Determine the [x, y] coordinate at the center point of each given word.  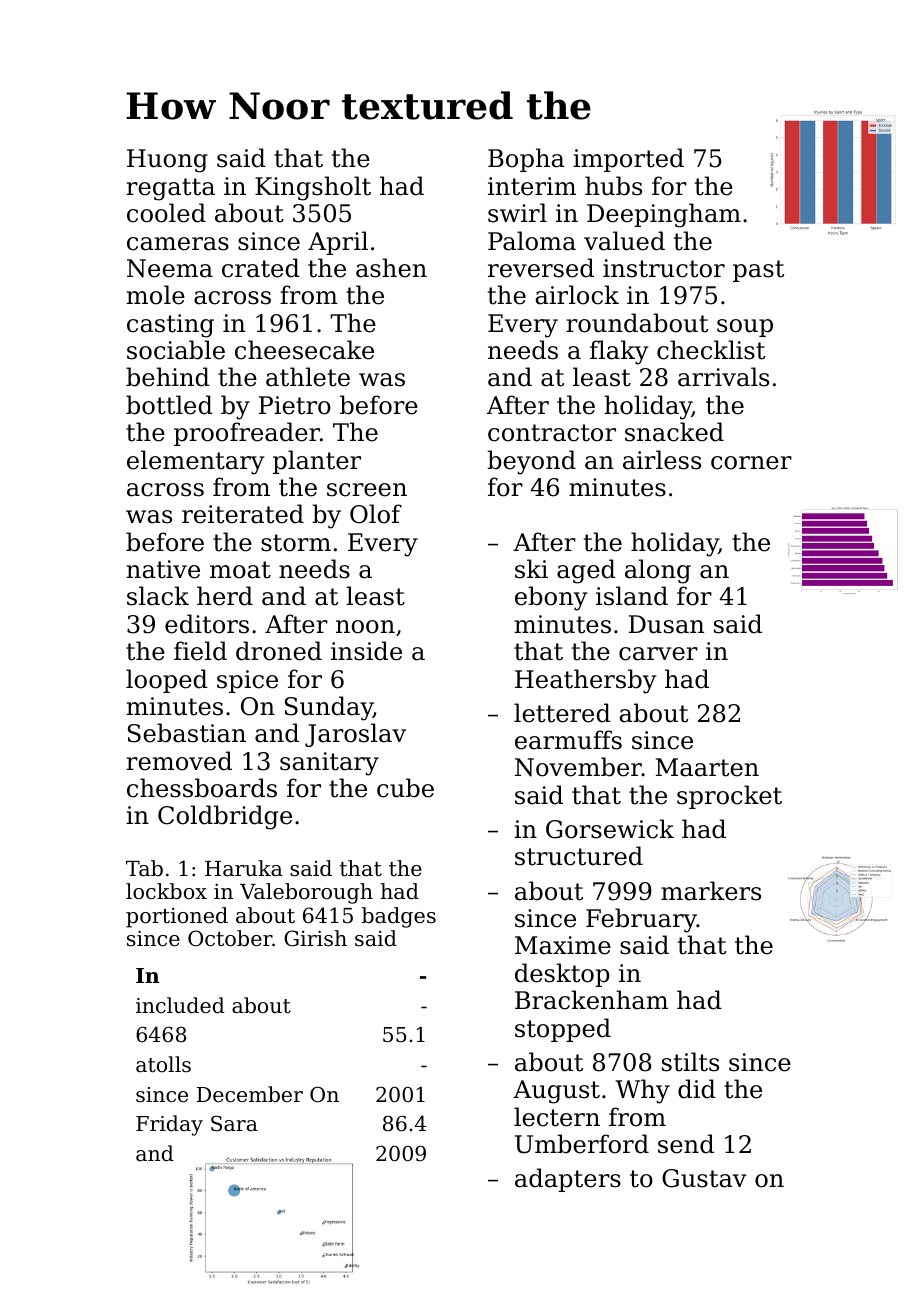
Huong [167, 161]
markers [711, 891]
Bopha [526, 160]
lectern [557, 1117]
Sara [234, 1123]
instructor [664, 268]
